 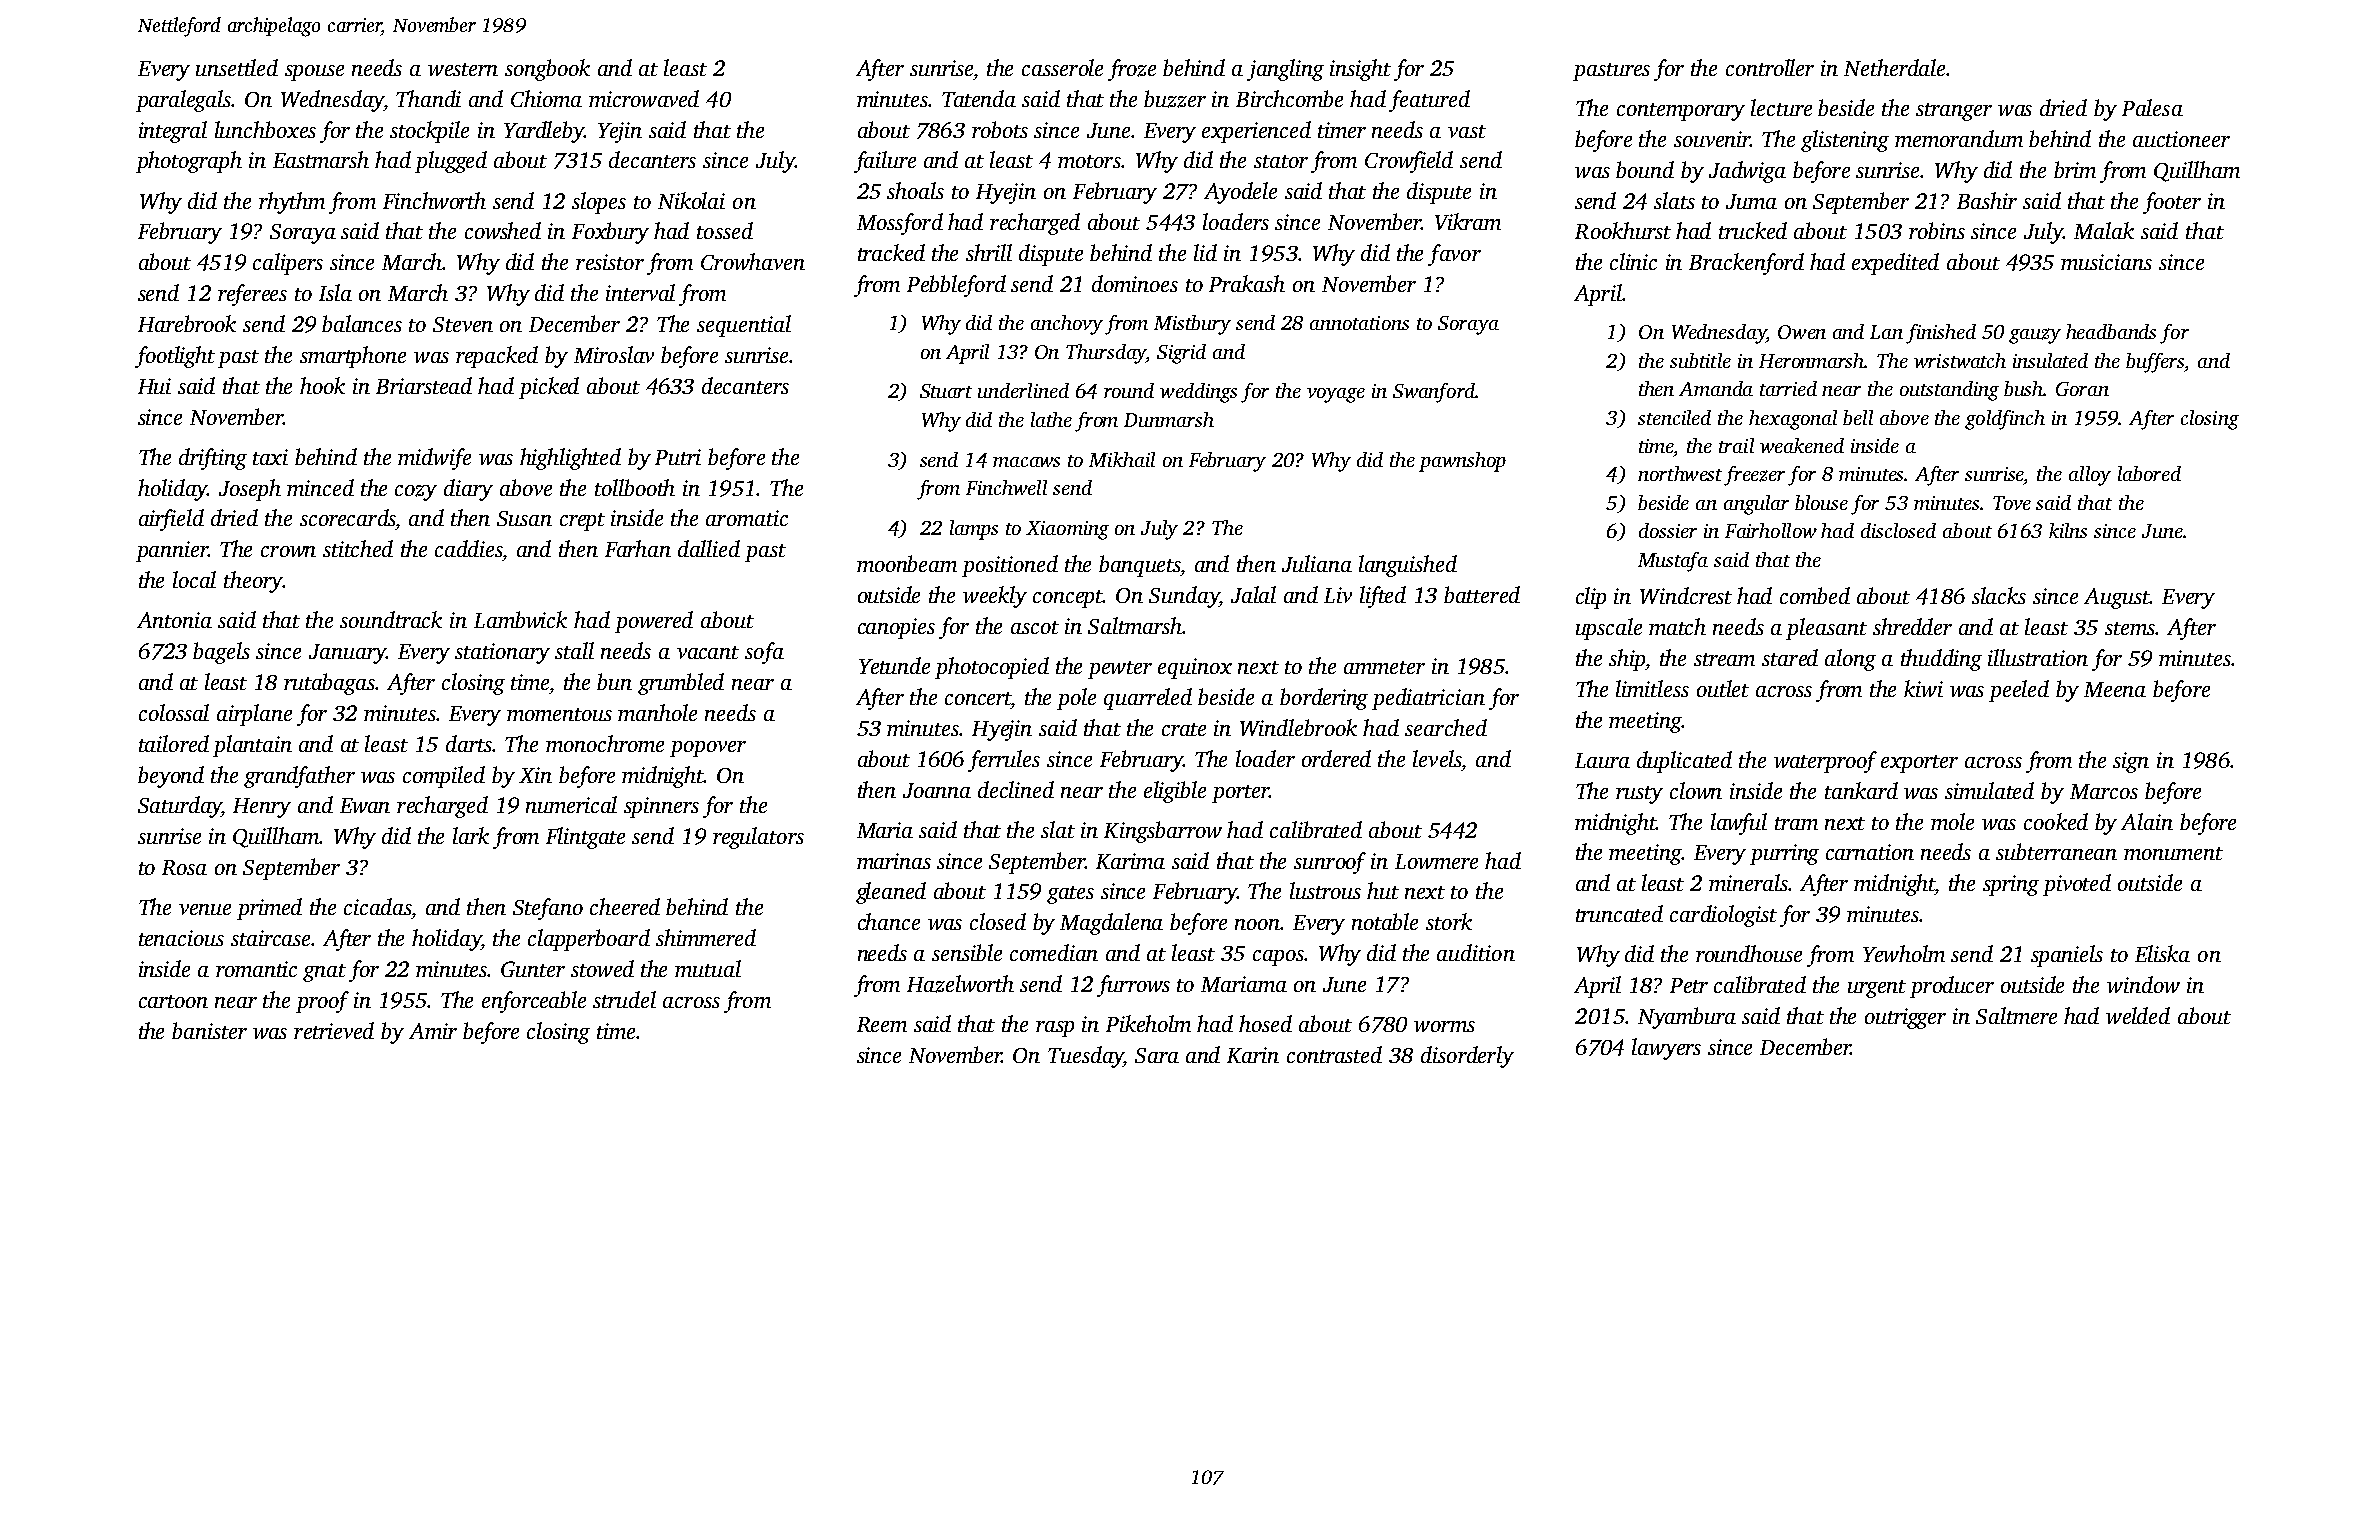 What do you see at coordinates (174, 620) in the screenshot?
I see `Antonia` at bounding box center [174, 620].
